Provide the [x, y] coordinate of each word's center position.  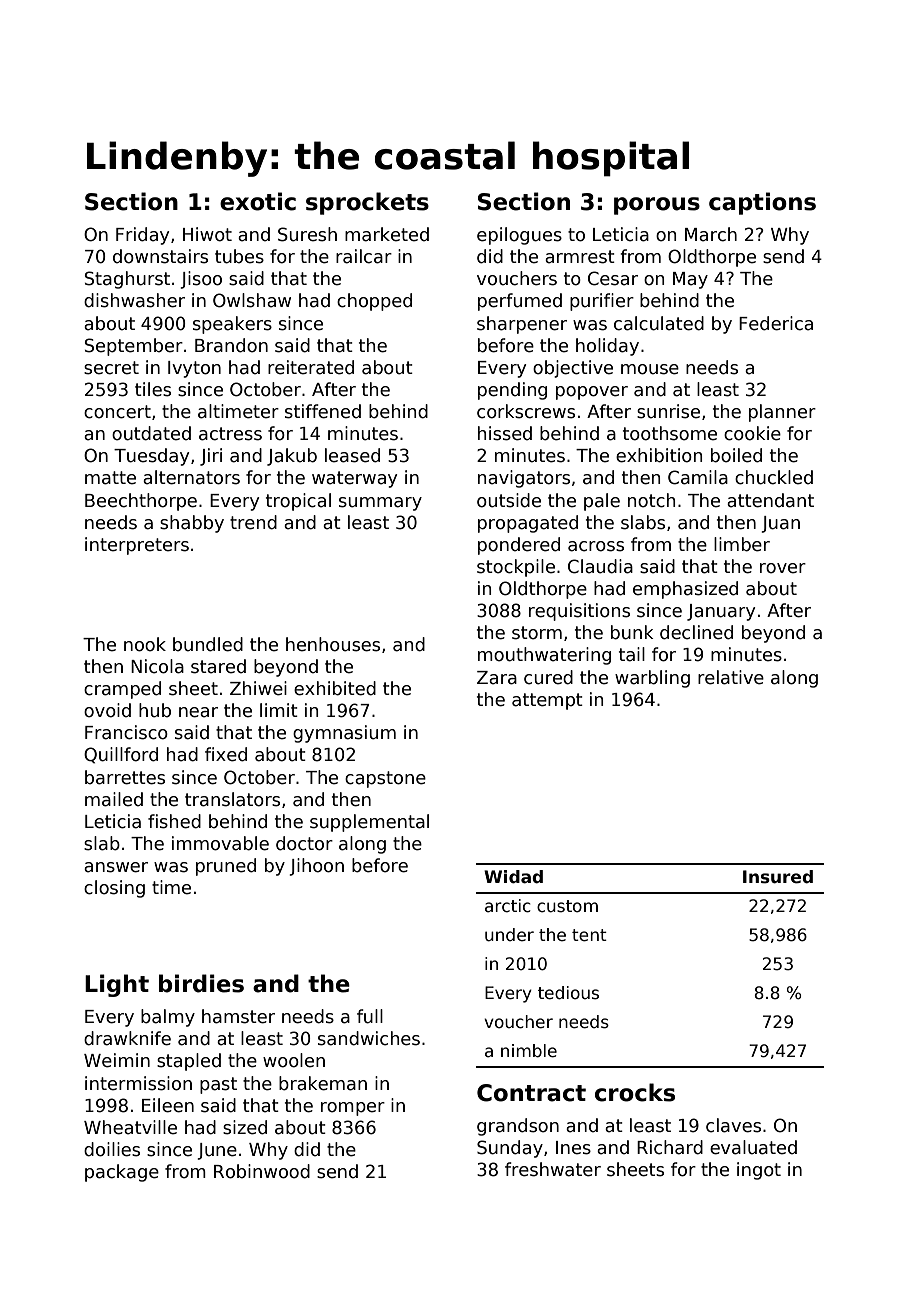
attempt [547, 701]
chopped [374, 302]
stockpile [516, 568]
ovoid [107, 710]
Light [117, 985]
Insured [778, 877]
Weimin [117, 1060]
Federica [776, 323]
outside [509, 500]
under [509, 935]
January [721, 612]
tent [589, 935]
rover [783, 568]
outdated [151, 433]
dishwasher [134, 300]
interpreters [137, 546]
